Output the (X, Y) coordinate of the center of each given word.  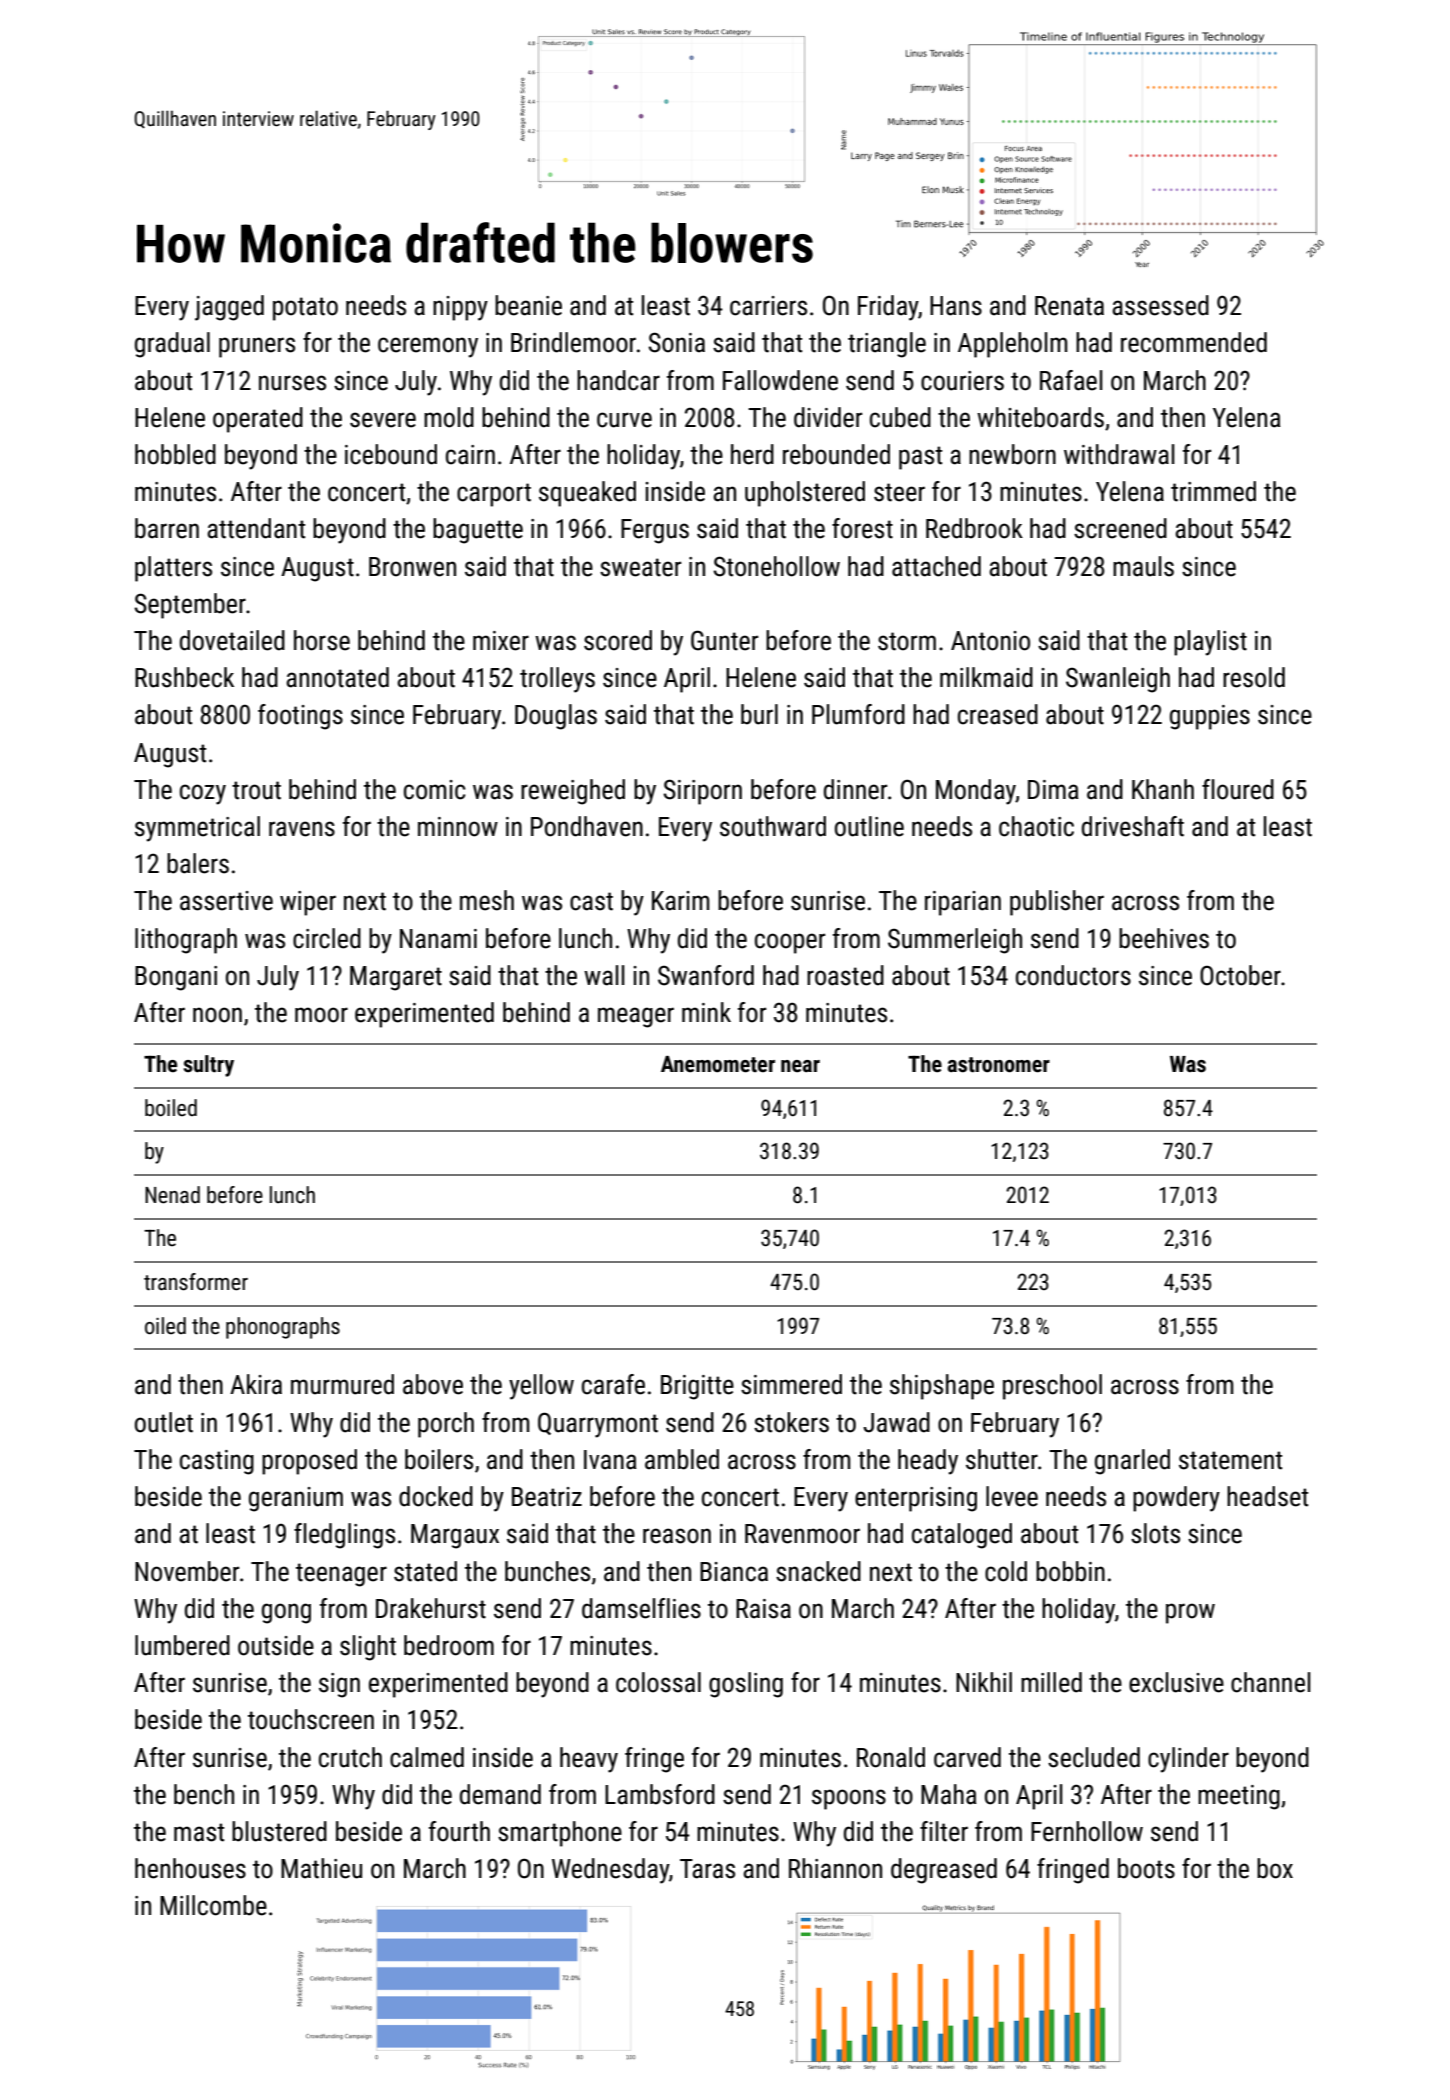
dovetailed (232, 640)
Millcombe (213, 1905)
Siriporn (702, 792)
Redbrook (974, 528)
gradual (172, 345)
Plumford (858, 714)
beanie (528, 305)
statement (1230, 1460)
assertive (226, 901)
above (433, 1384)
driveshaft (1133, 826)
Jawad (896, 1422)
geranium (296, 1499)
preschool (1052, 1387)
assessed (1160, 305)
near (800, 1066)
